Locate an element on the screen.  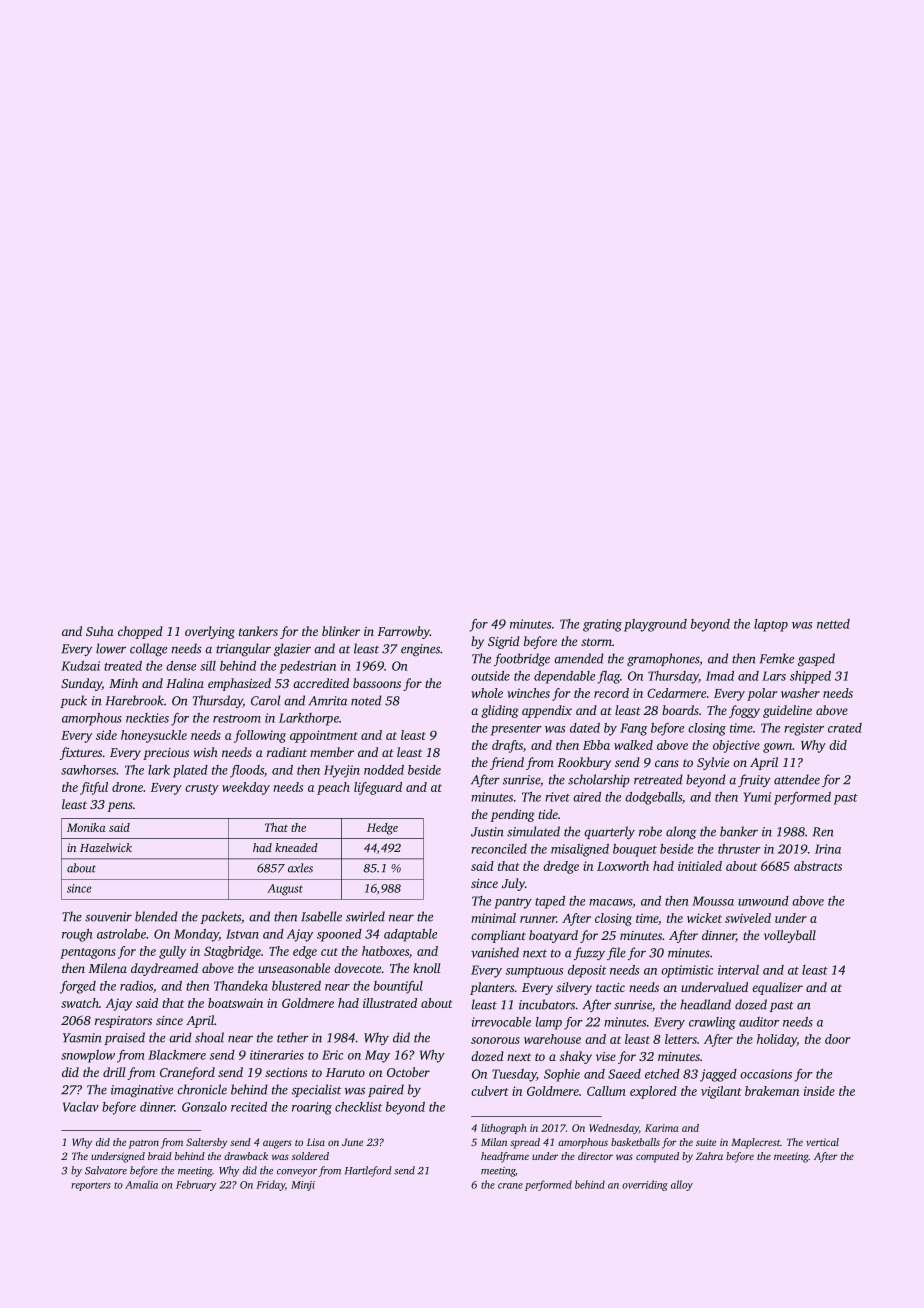
Gonzalo is located at coordinates (204, 1107).
